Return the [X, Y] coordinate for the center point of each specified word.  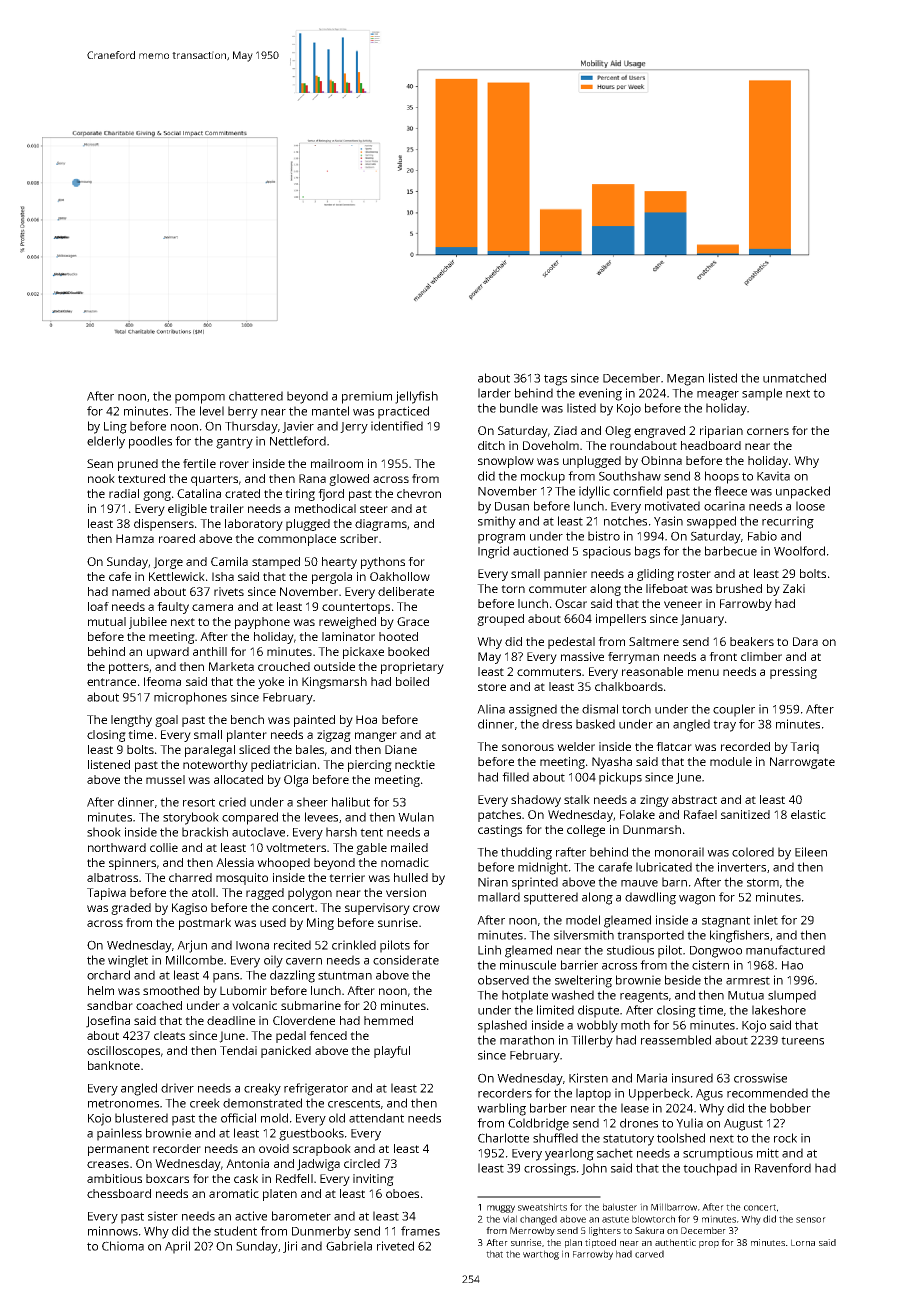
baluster [620, 1207]
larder [494, 393]
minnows [113, 1231]
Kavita [773, 476]
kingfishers [739, 936]
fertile [199, 463]
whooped [283, 864]
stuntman [345, 975]
